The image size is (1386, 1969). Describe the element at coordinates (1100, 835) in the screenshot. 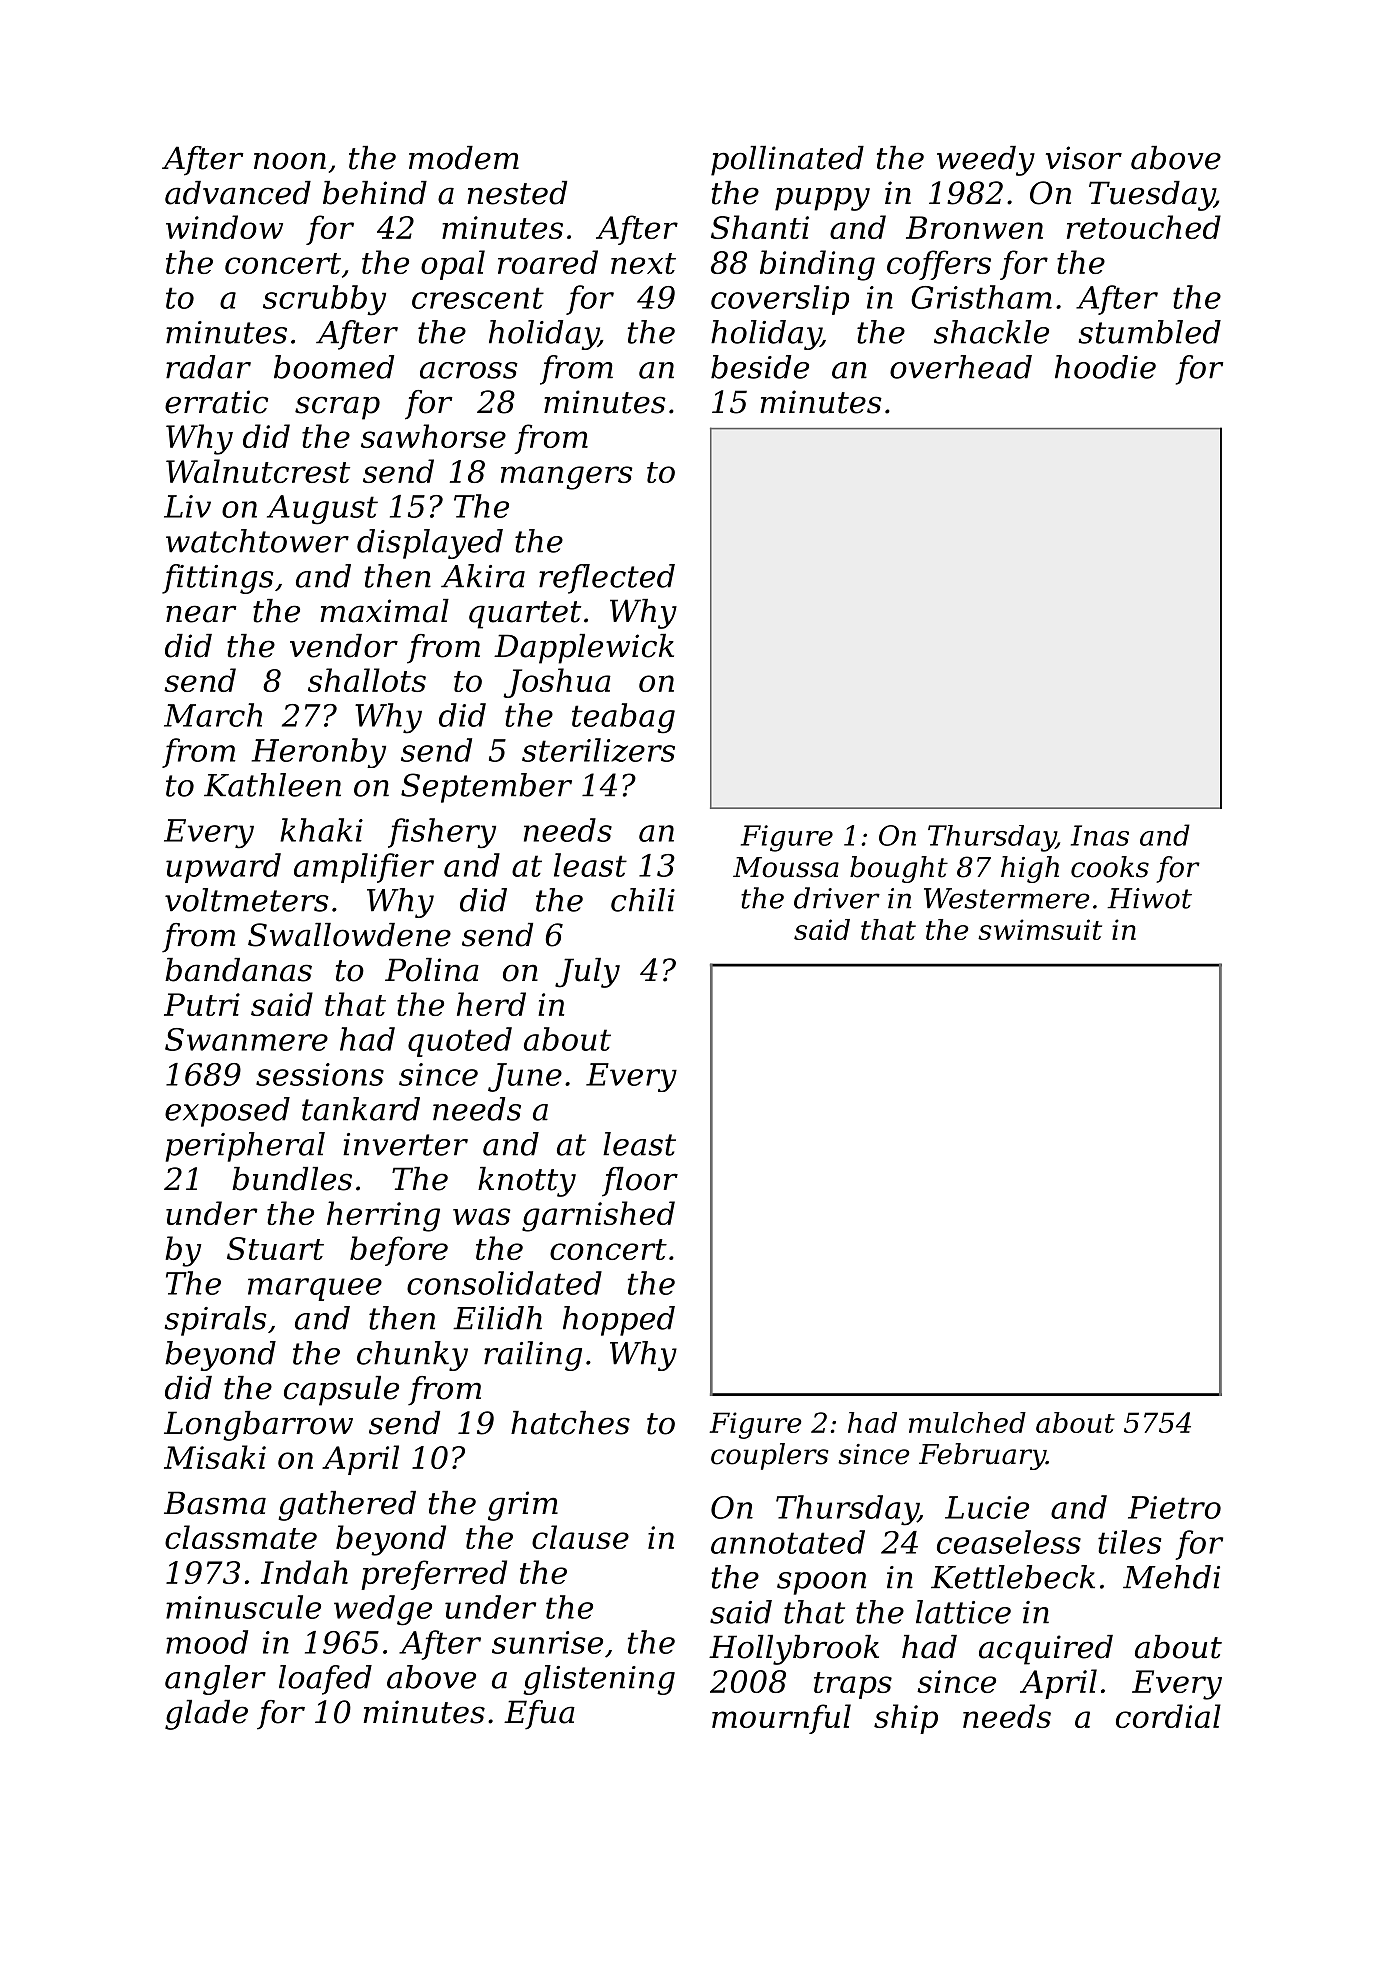

I see `Inas` at that location.
